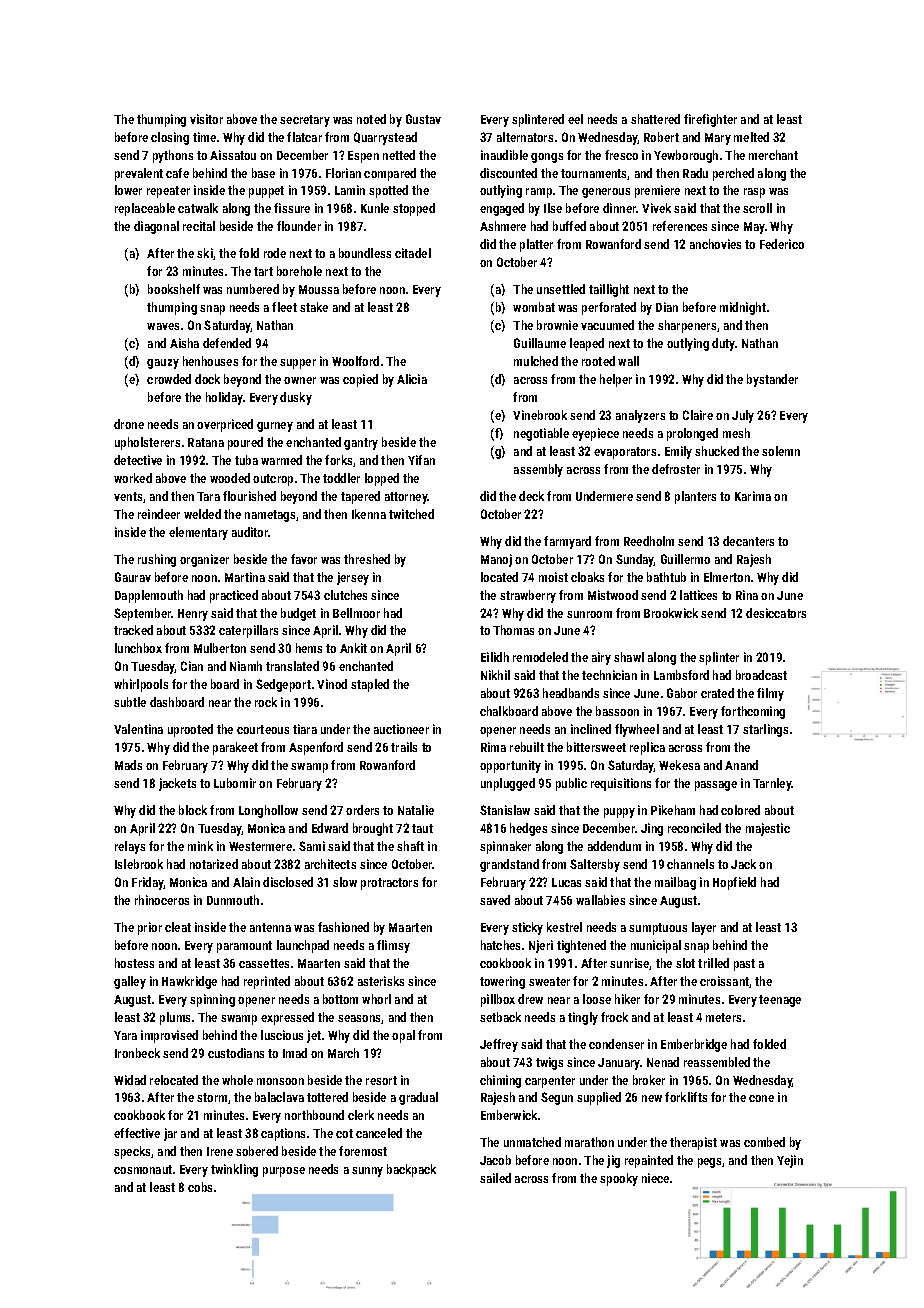 The width and height of the screenshot is (924, 1308). I want to click on sailed, so click(495, 1178).
